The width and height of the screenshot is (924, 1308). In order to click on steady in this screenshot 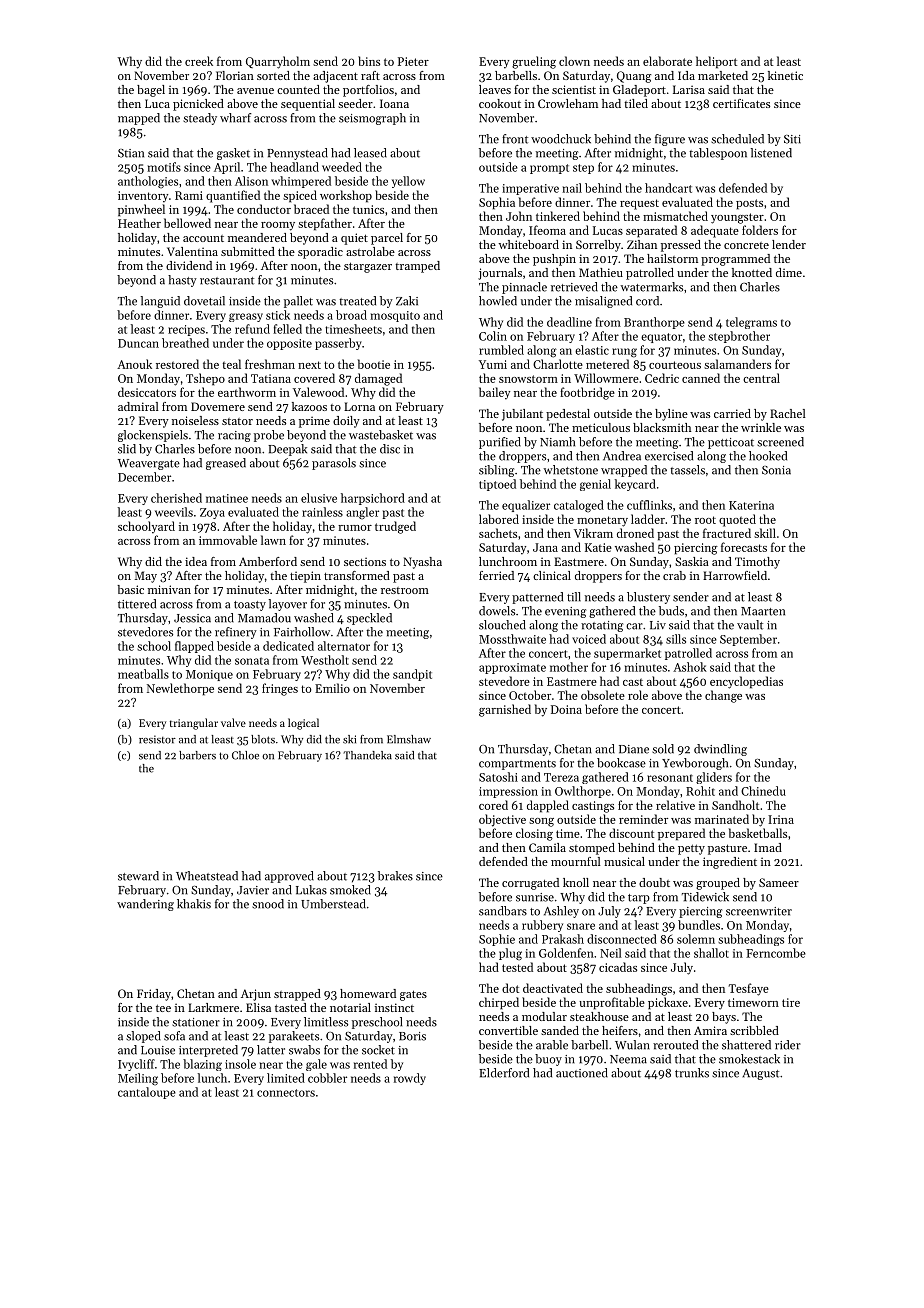, I will do `click(200, 119)`.
